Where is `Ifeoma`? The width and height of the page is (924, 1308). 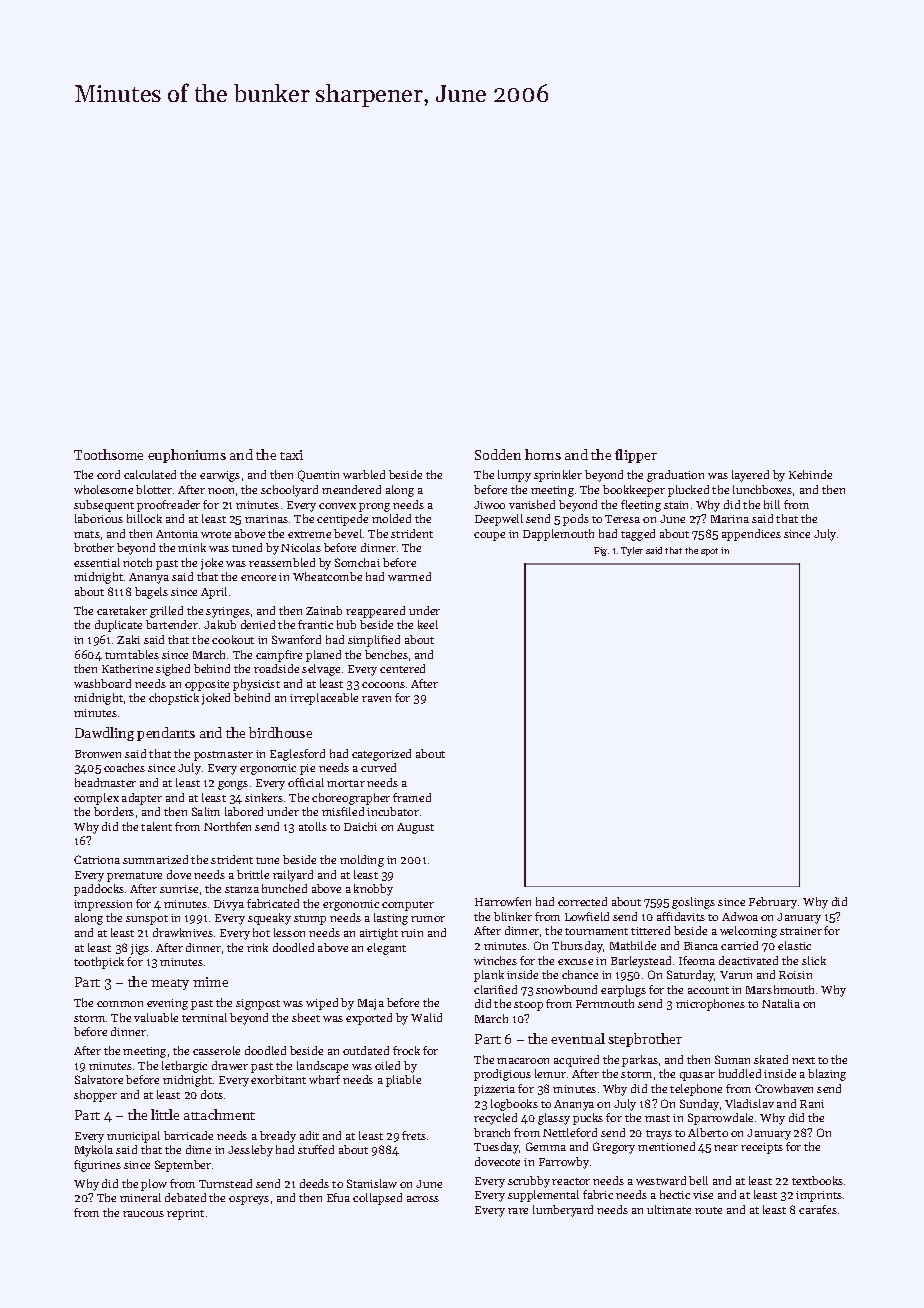
Ifeoma is located at coordinates (697, 960).
